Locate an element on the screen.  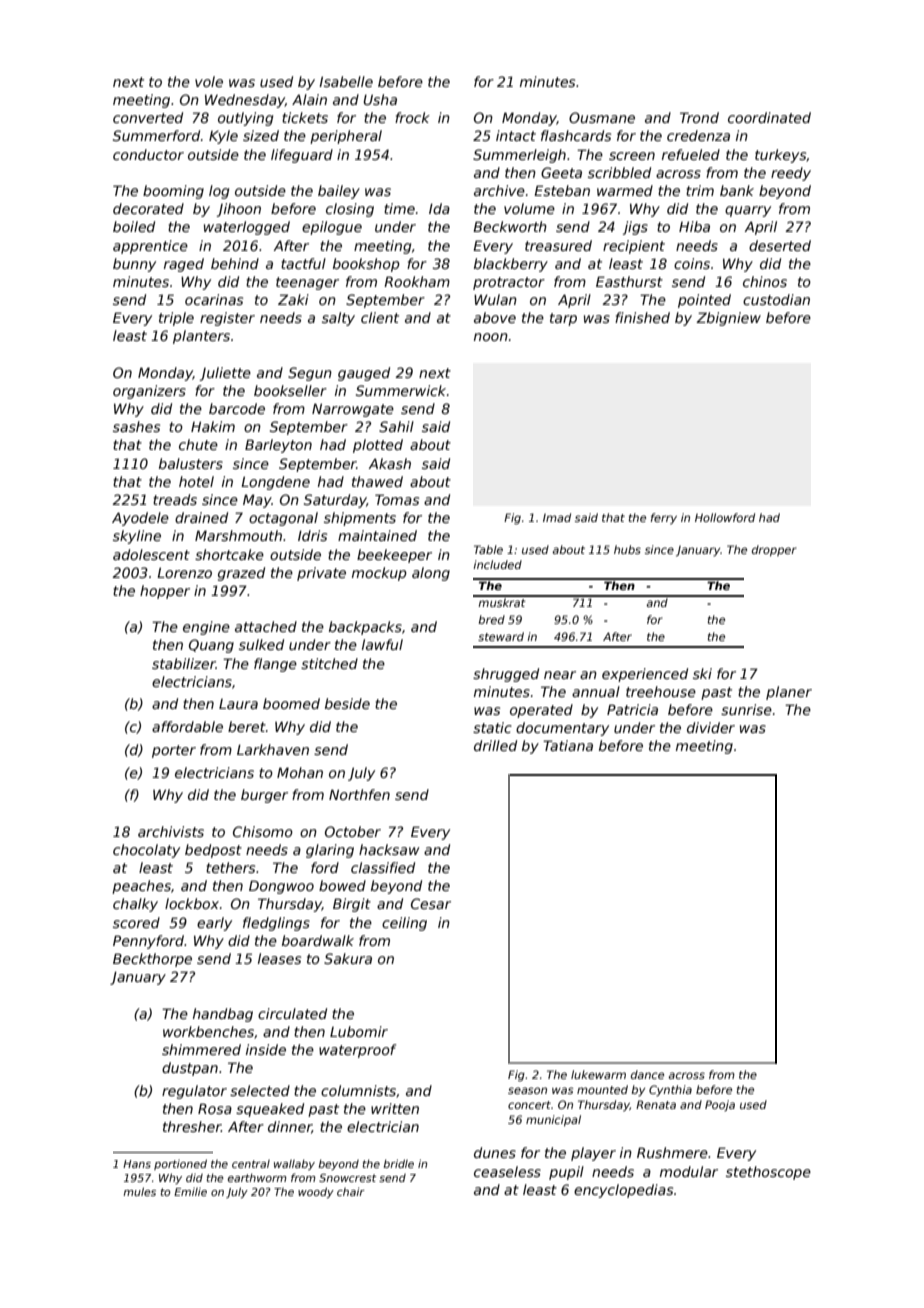
Northfen is located at coordinates (359, 794).
